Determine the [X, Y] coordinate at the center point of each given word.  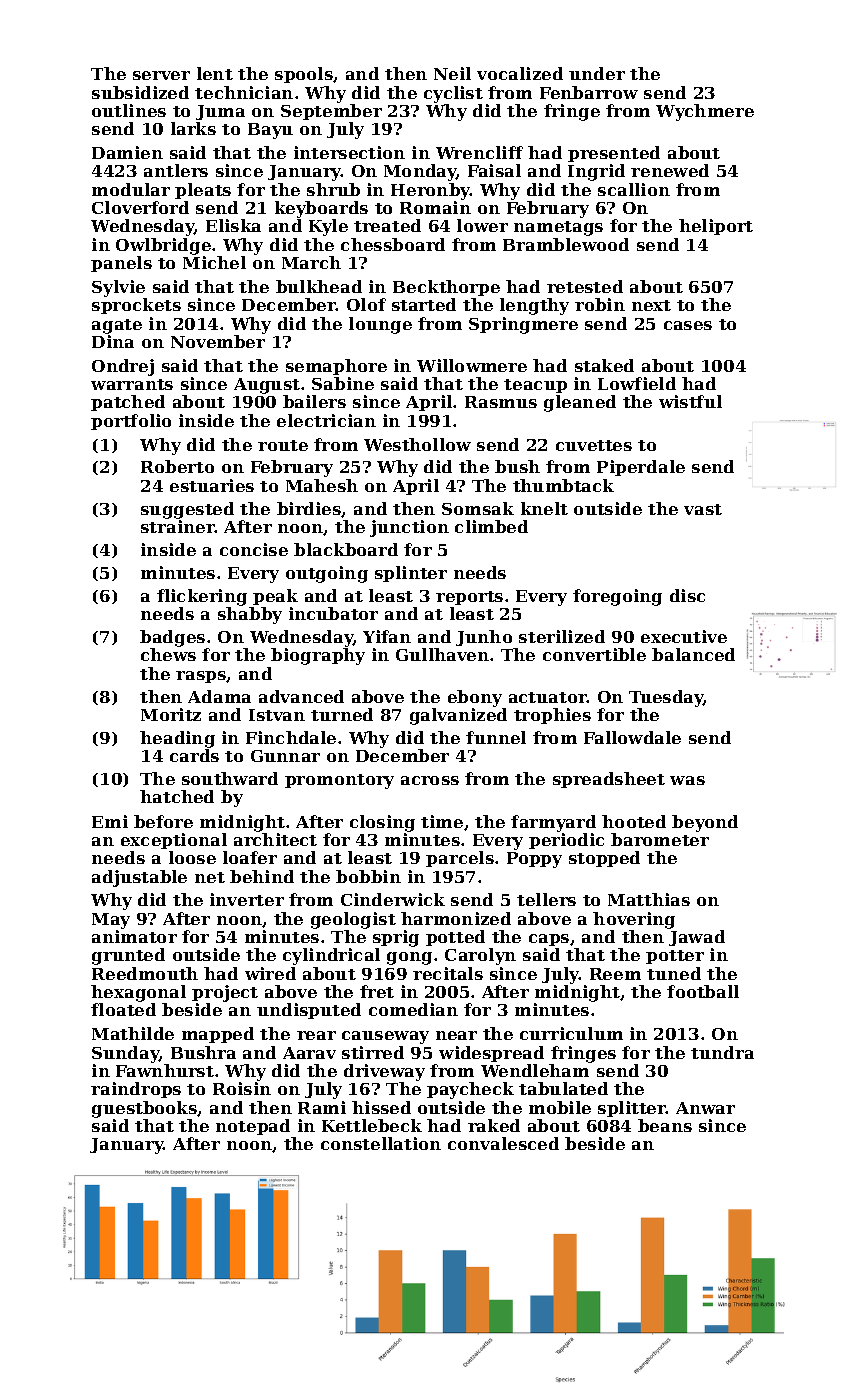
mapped [218, 1035]
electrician [326, 420]
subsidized [140, 92]
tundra [722, 1052]
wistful [690, 401]
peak [275, 597]
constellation [381, 1143]
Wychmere [705, 112]
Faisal [494, 170]
